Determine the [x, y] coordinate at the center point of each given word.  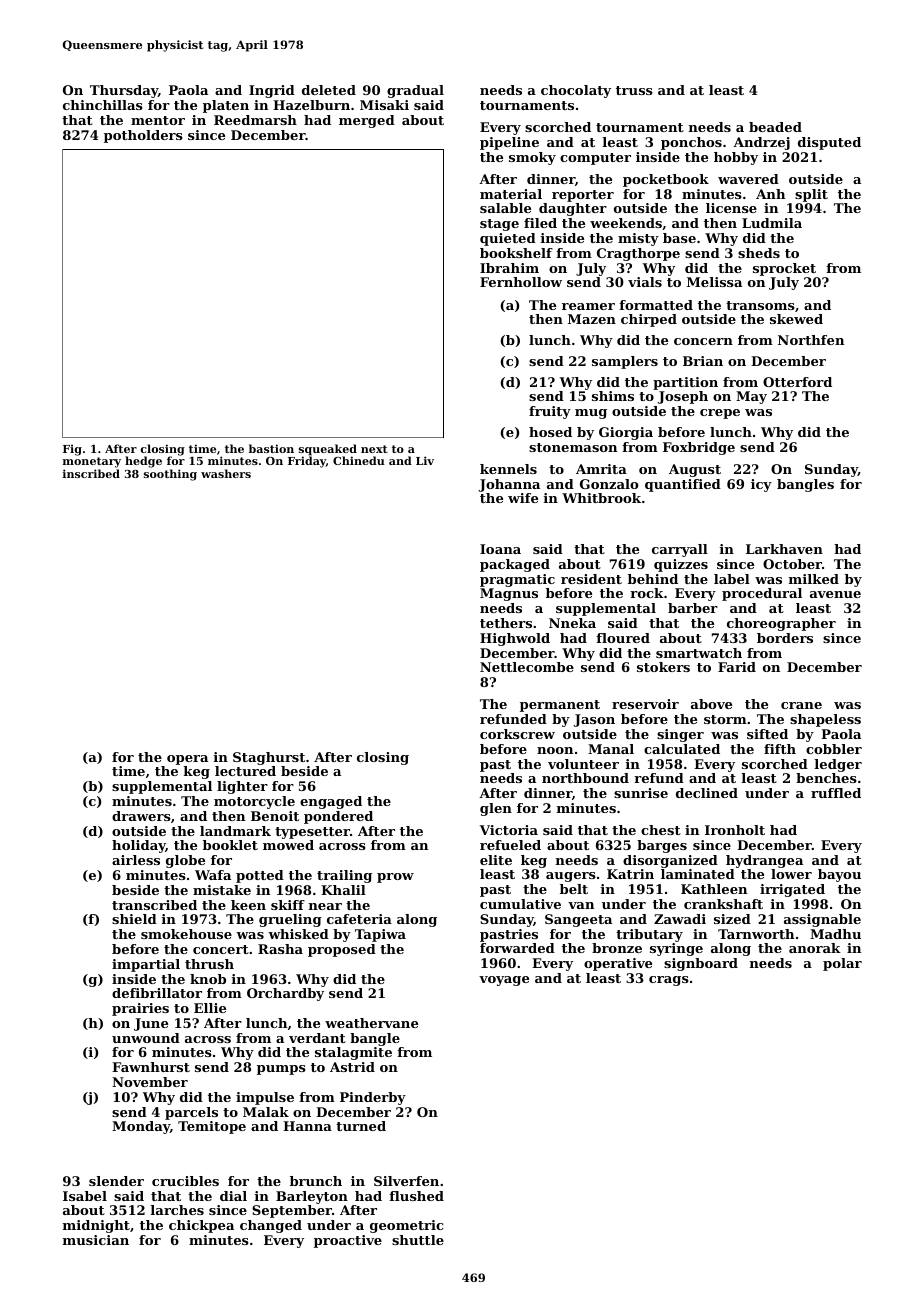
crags [669, 981]
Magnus [509, 594]
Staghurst [269, 758]
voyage [504, 981]
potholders [143, 136]
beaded [775, 127]
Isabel [85, 1196]
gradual [415, 91]
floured [623, 638]
